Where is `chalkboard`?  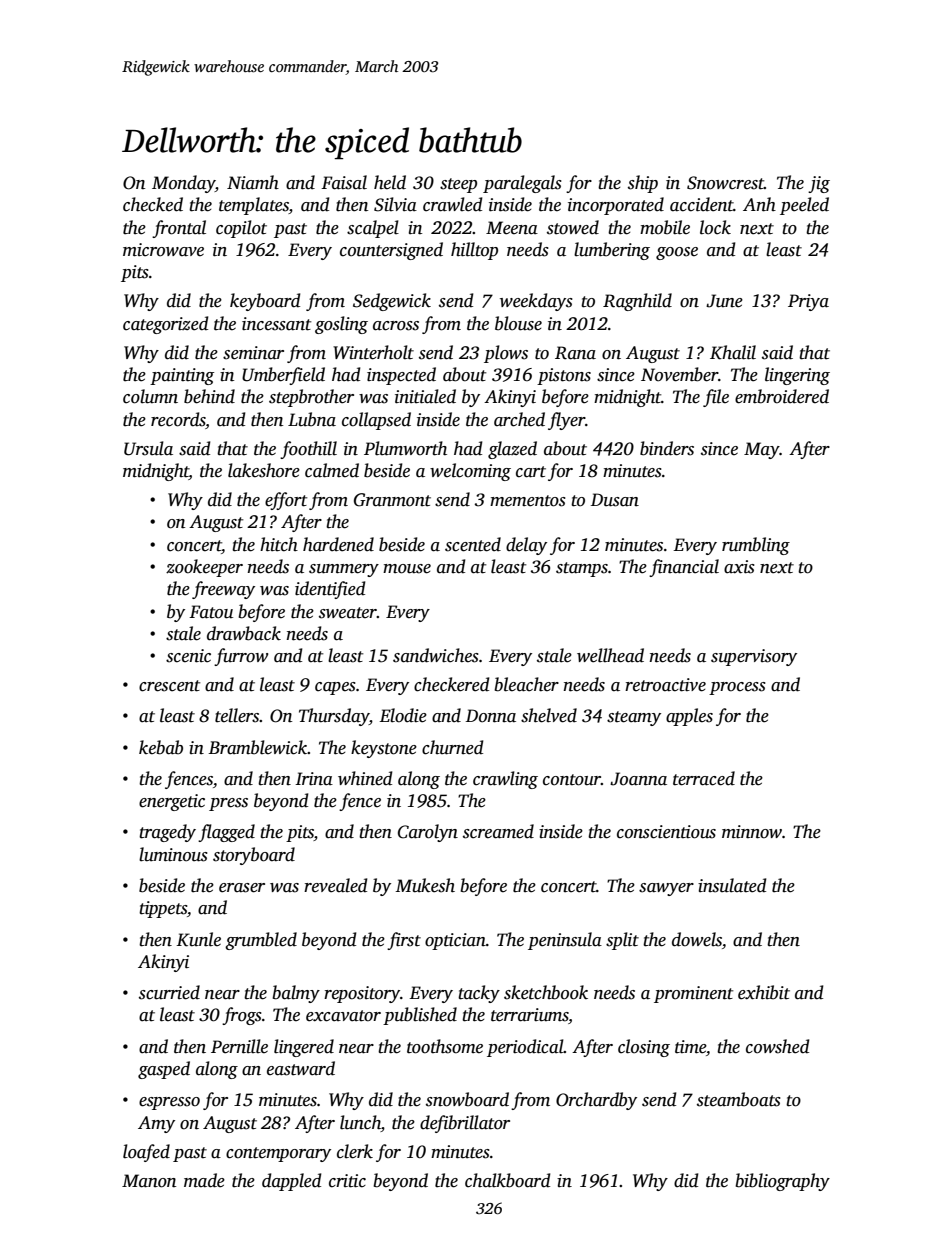
chalkboard is located at coordinates (508, 1180).
